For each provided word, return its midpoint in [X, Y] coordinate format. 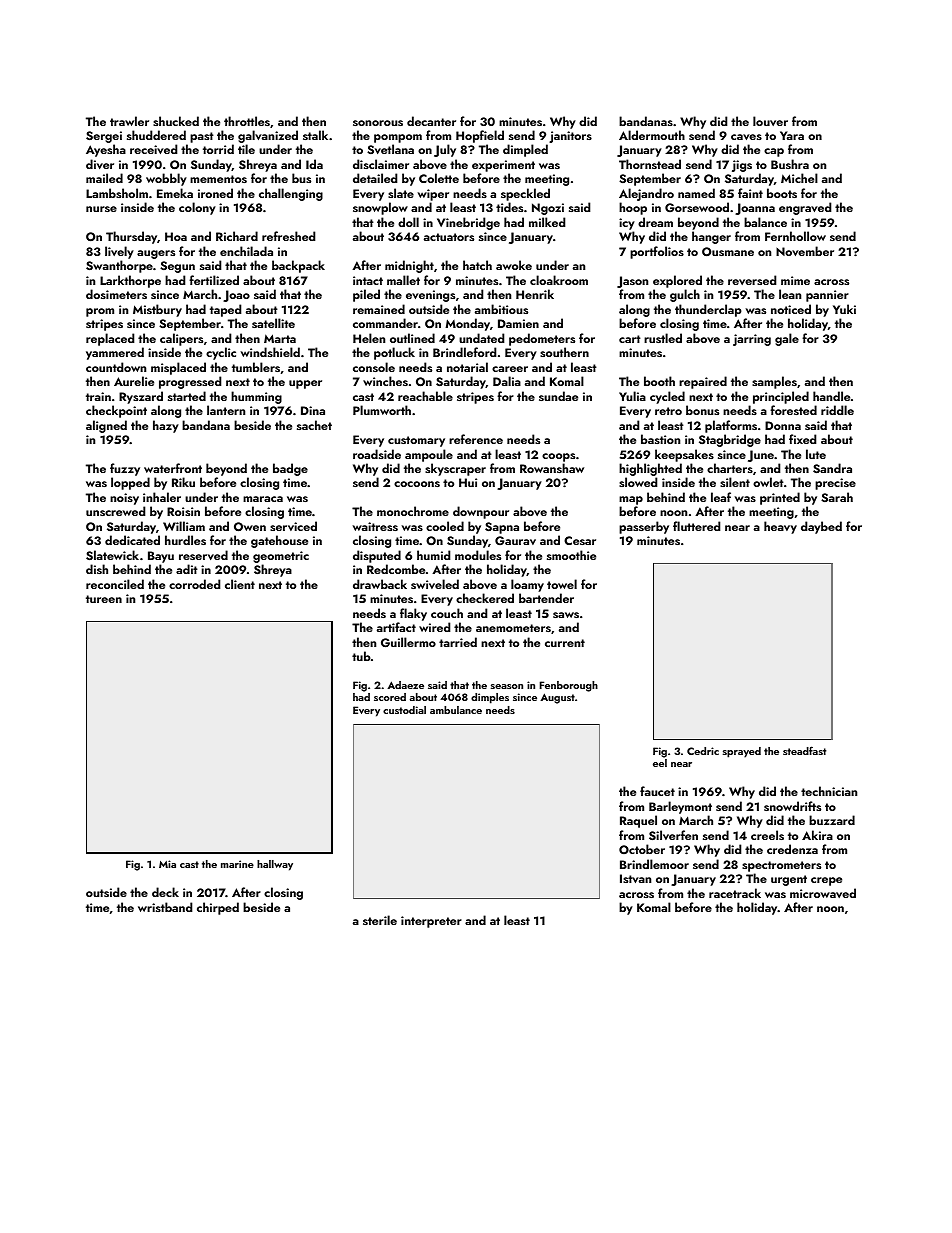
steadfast [804, 750]
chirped [218, 908]
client [240, 584]
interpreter [431, 922]
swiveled [435, 584]
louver [770, 121]
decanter [431, 121]
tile [246, 149]
